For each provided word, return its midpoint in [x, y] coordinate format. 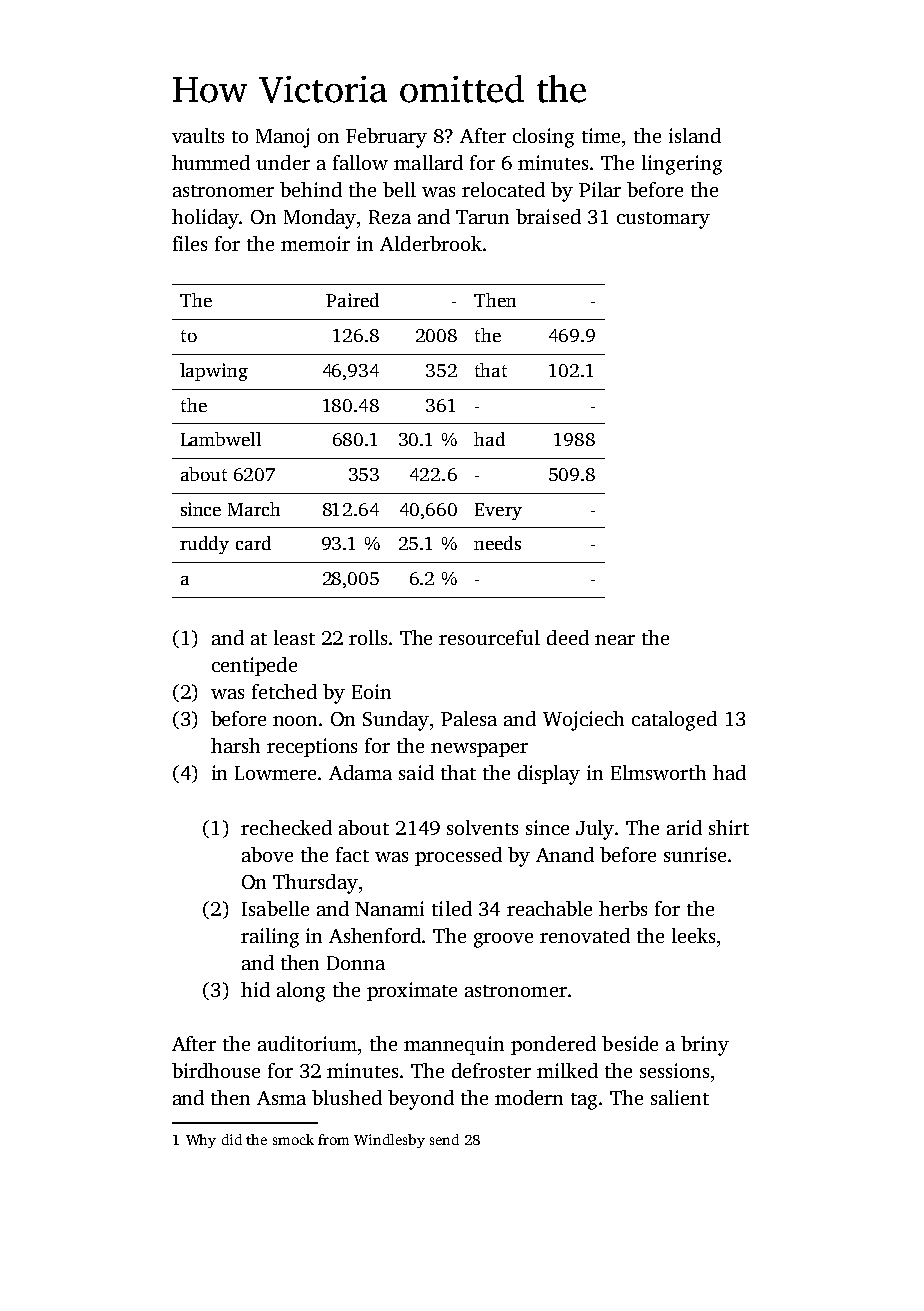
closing [543, 138]
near [615, 640]
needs [497, 543]
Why [201, 1141]
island [695, 135]
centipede [254, 666]
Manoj [282, 138]
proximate [412, 991]
